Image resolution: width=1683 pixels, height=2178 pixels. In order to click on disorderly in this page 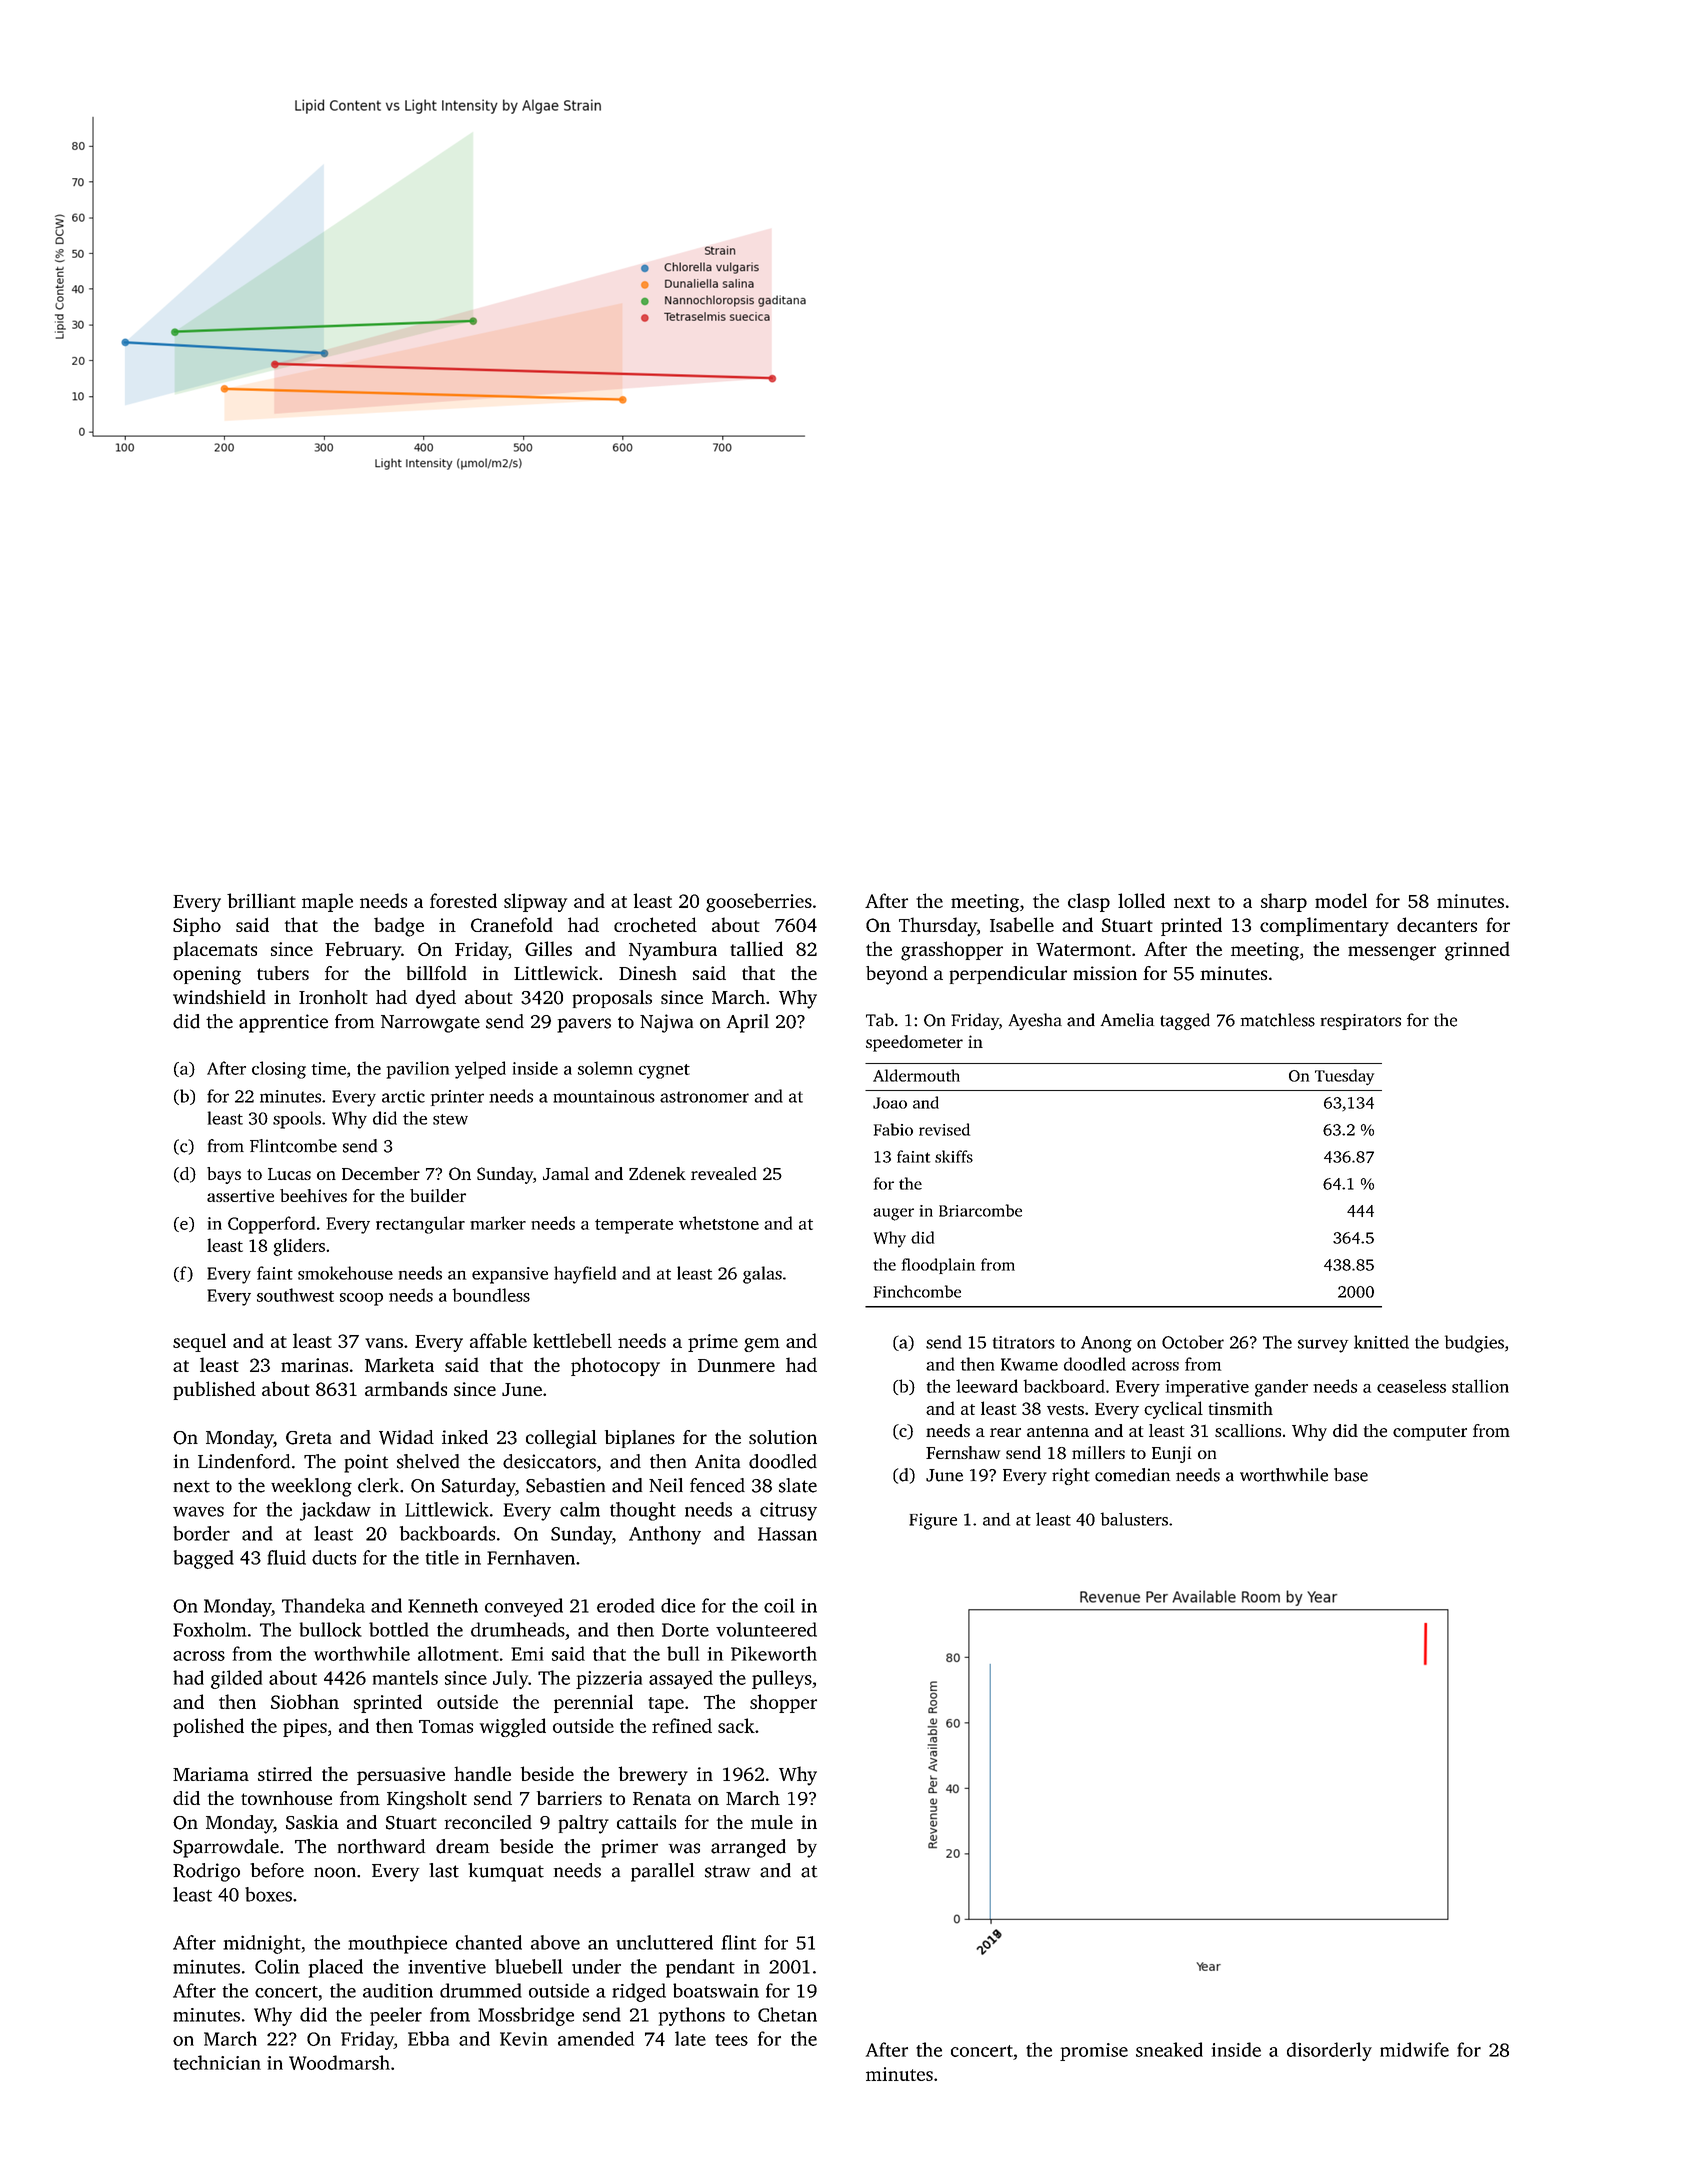, I will do `click(1329, 2051)`.
